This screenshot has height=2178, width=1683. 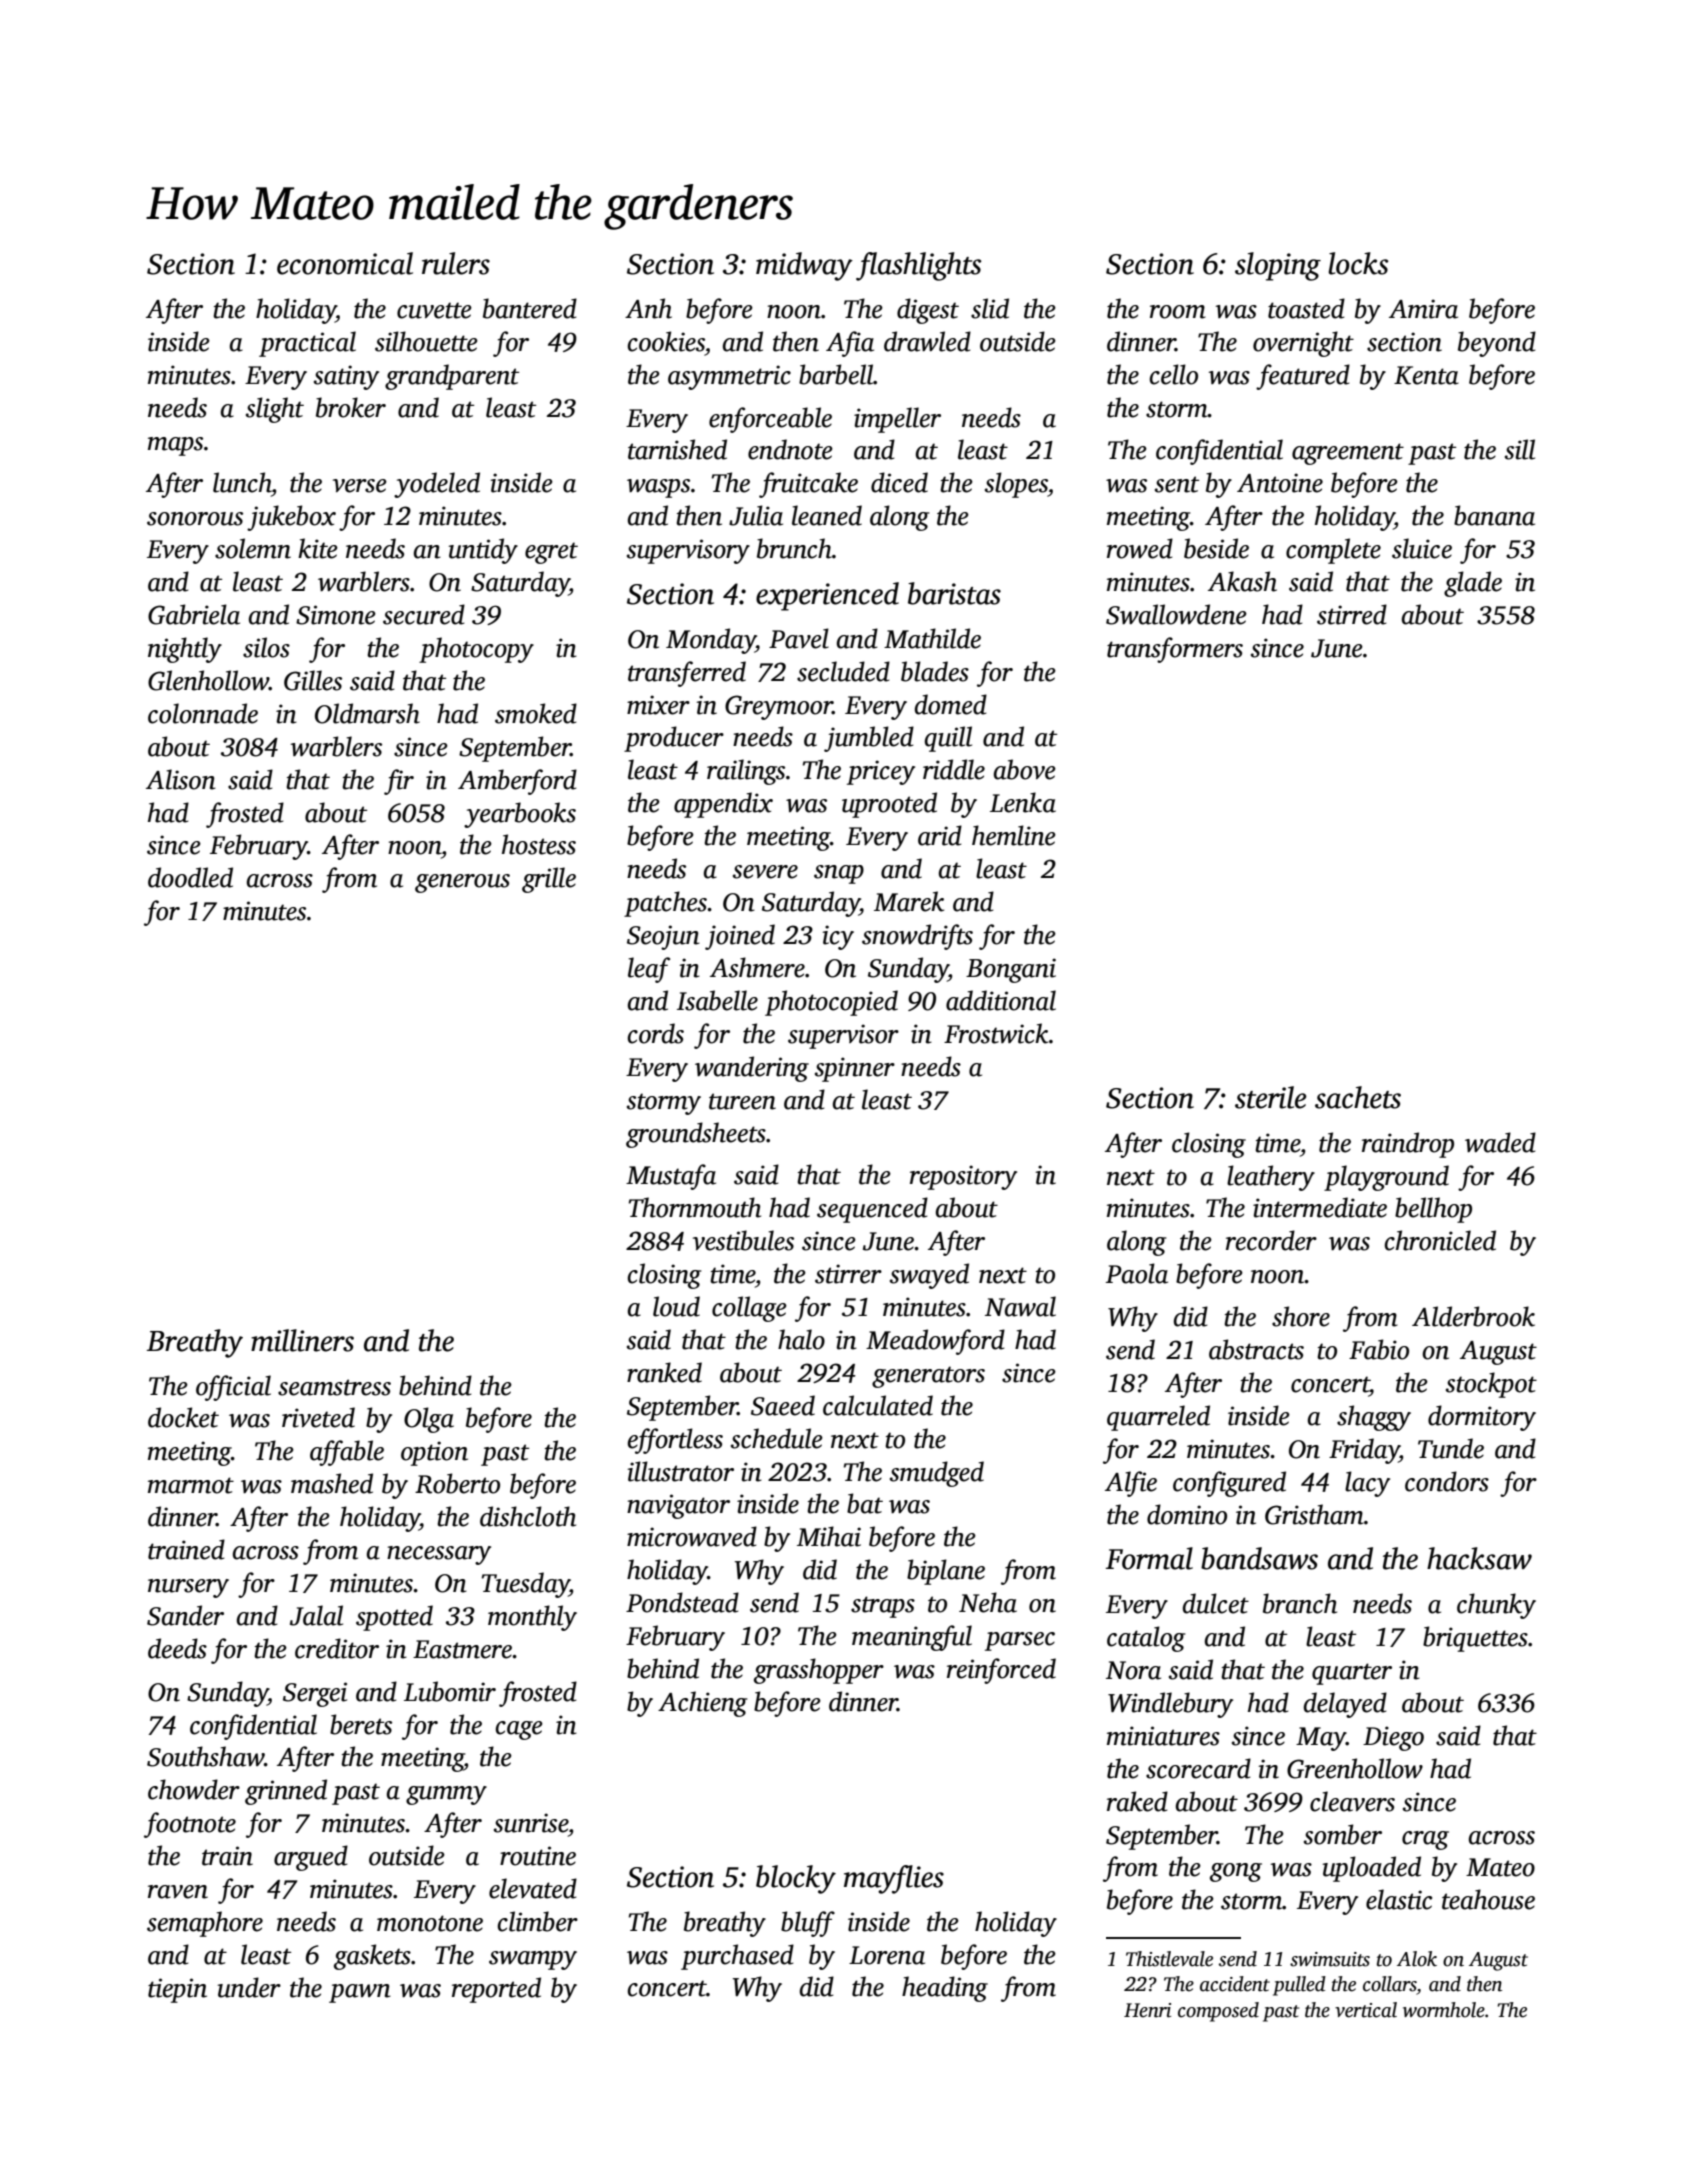 I want to click on groundsheets, so click(x=696, y=1135).
